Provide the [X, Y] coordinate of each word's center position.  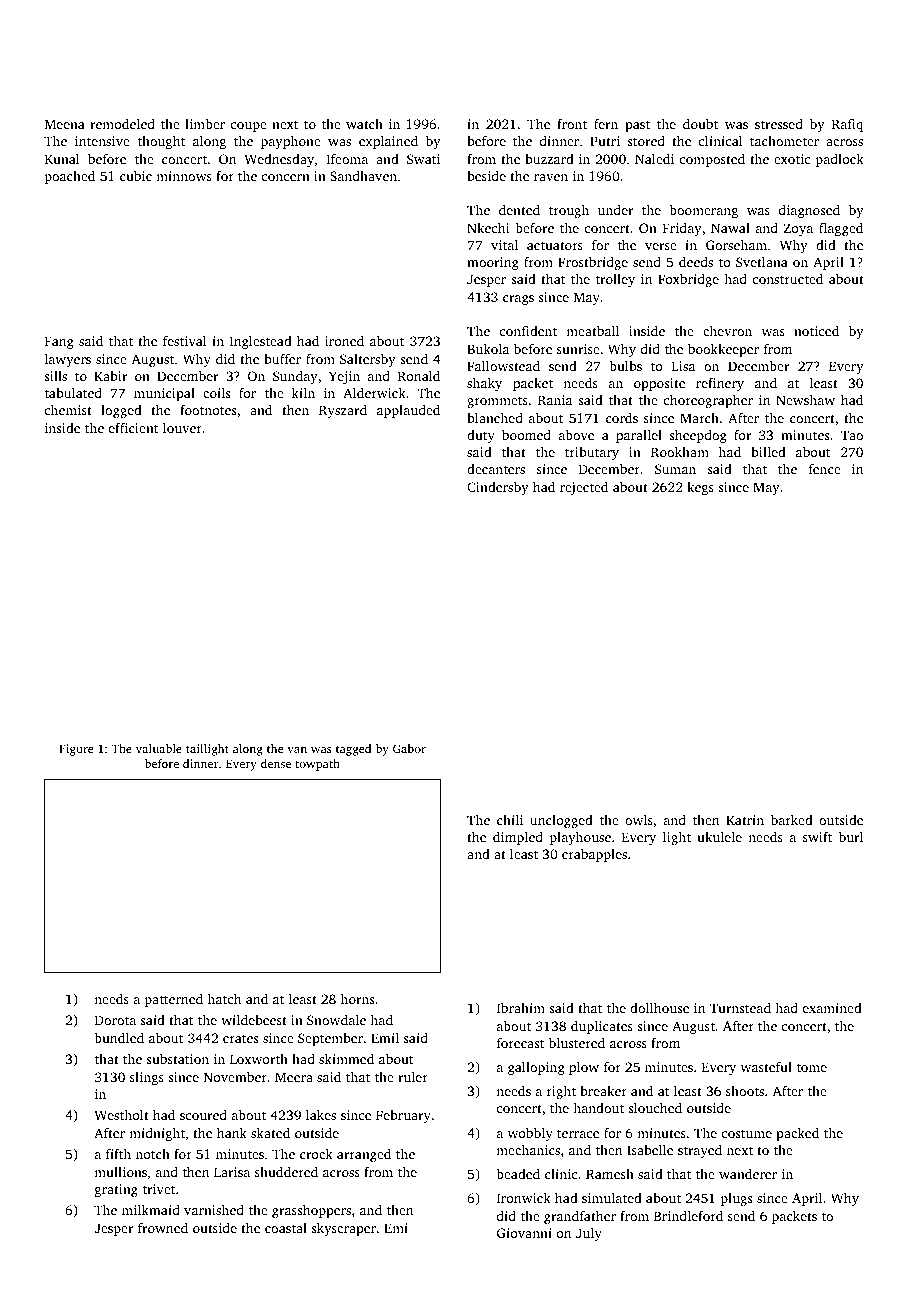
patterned [174, 1000]
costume [747, 1134]
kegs [700, 488]
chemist [68, 410]
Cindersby [498, 488]
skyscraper [343, 1229]
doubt [700, 124]
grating [116, 1190]
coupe [249, 127]
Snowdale [336, 1020]
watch [364, 124]
